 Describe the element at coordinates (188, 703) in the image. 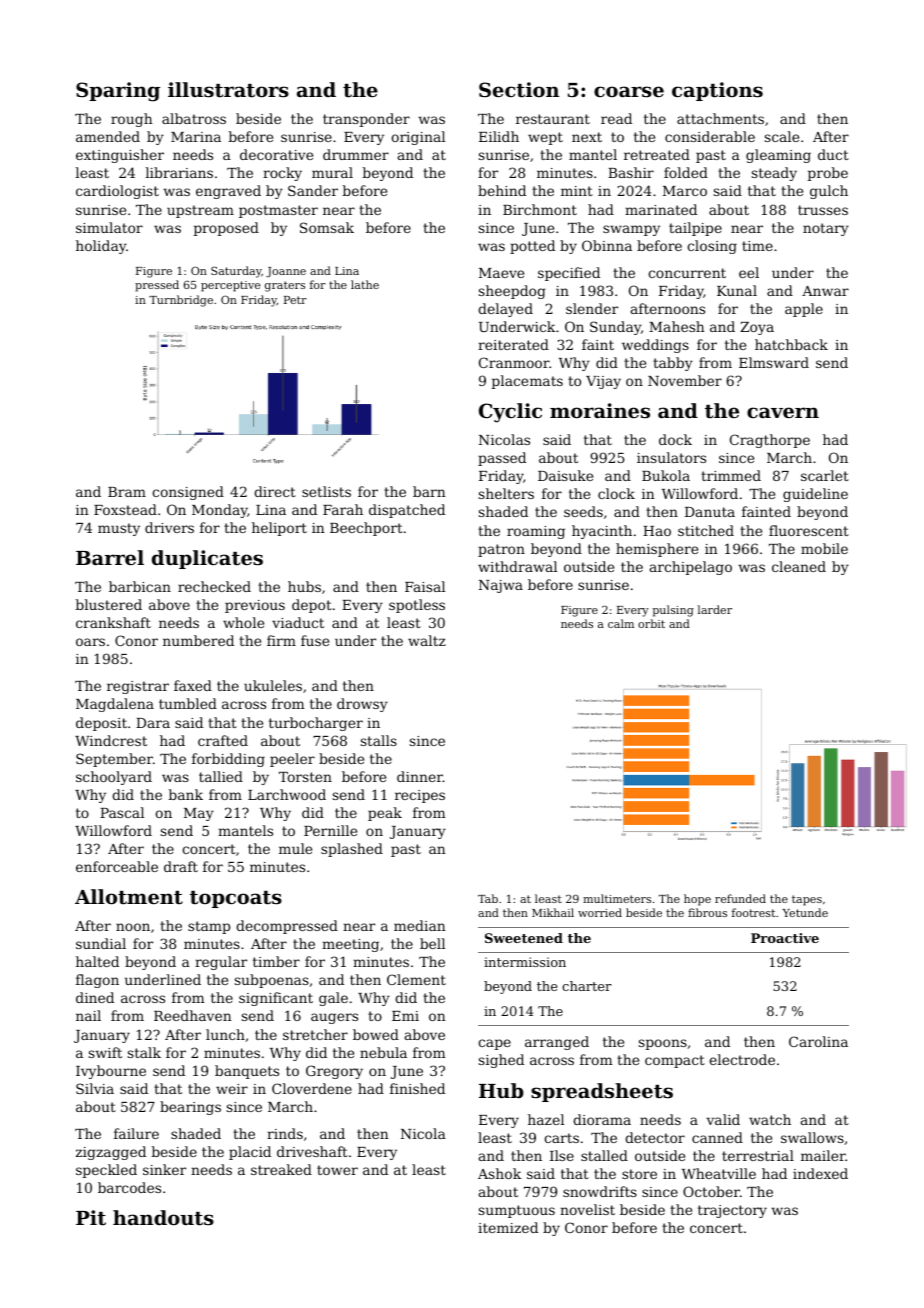

I see `tumbled` at that location.
